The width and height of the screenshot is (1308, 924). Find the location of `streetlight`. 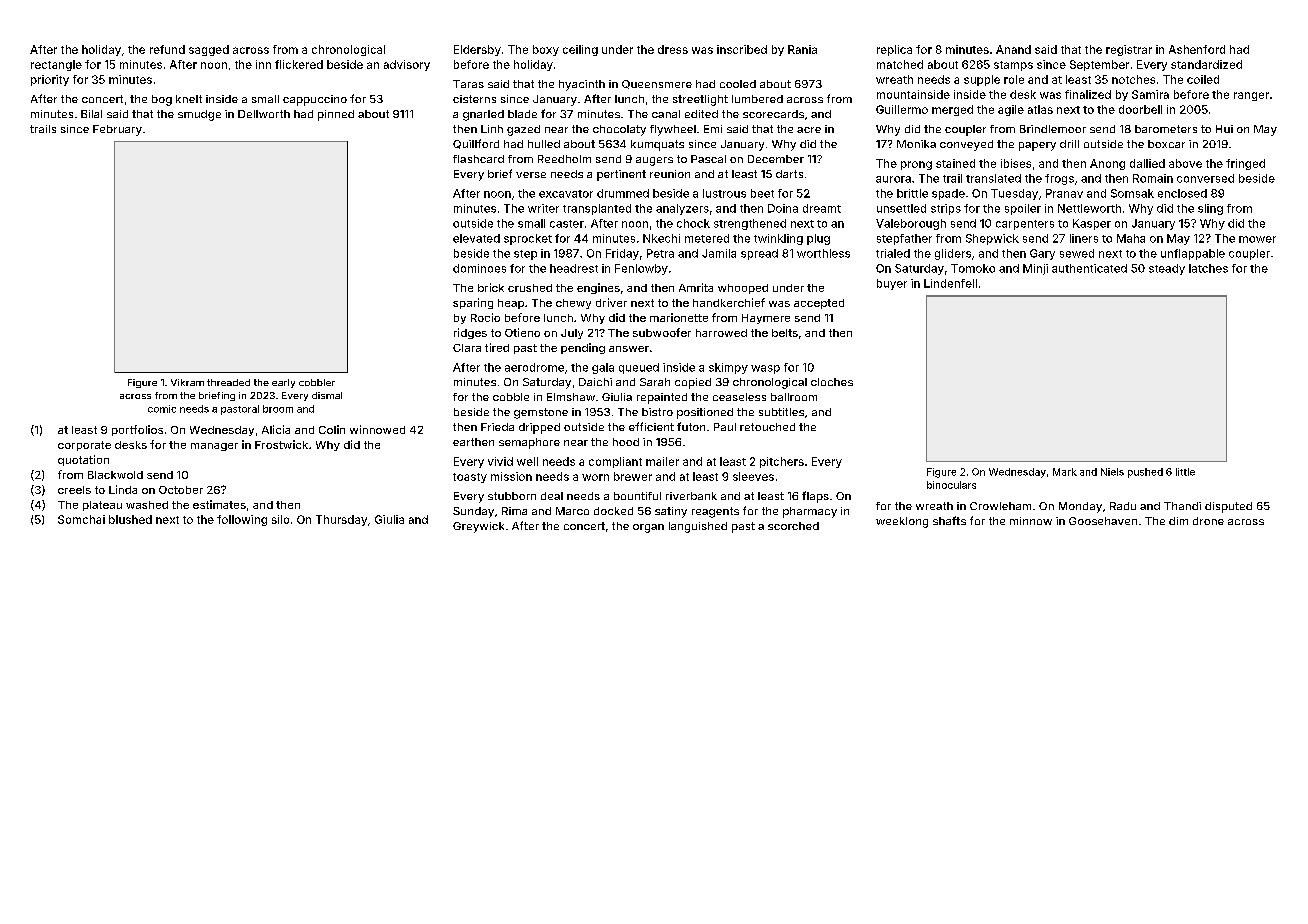

streetlight is located at coordinates (700, 100).
